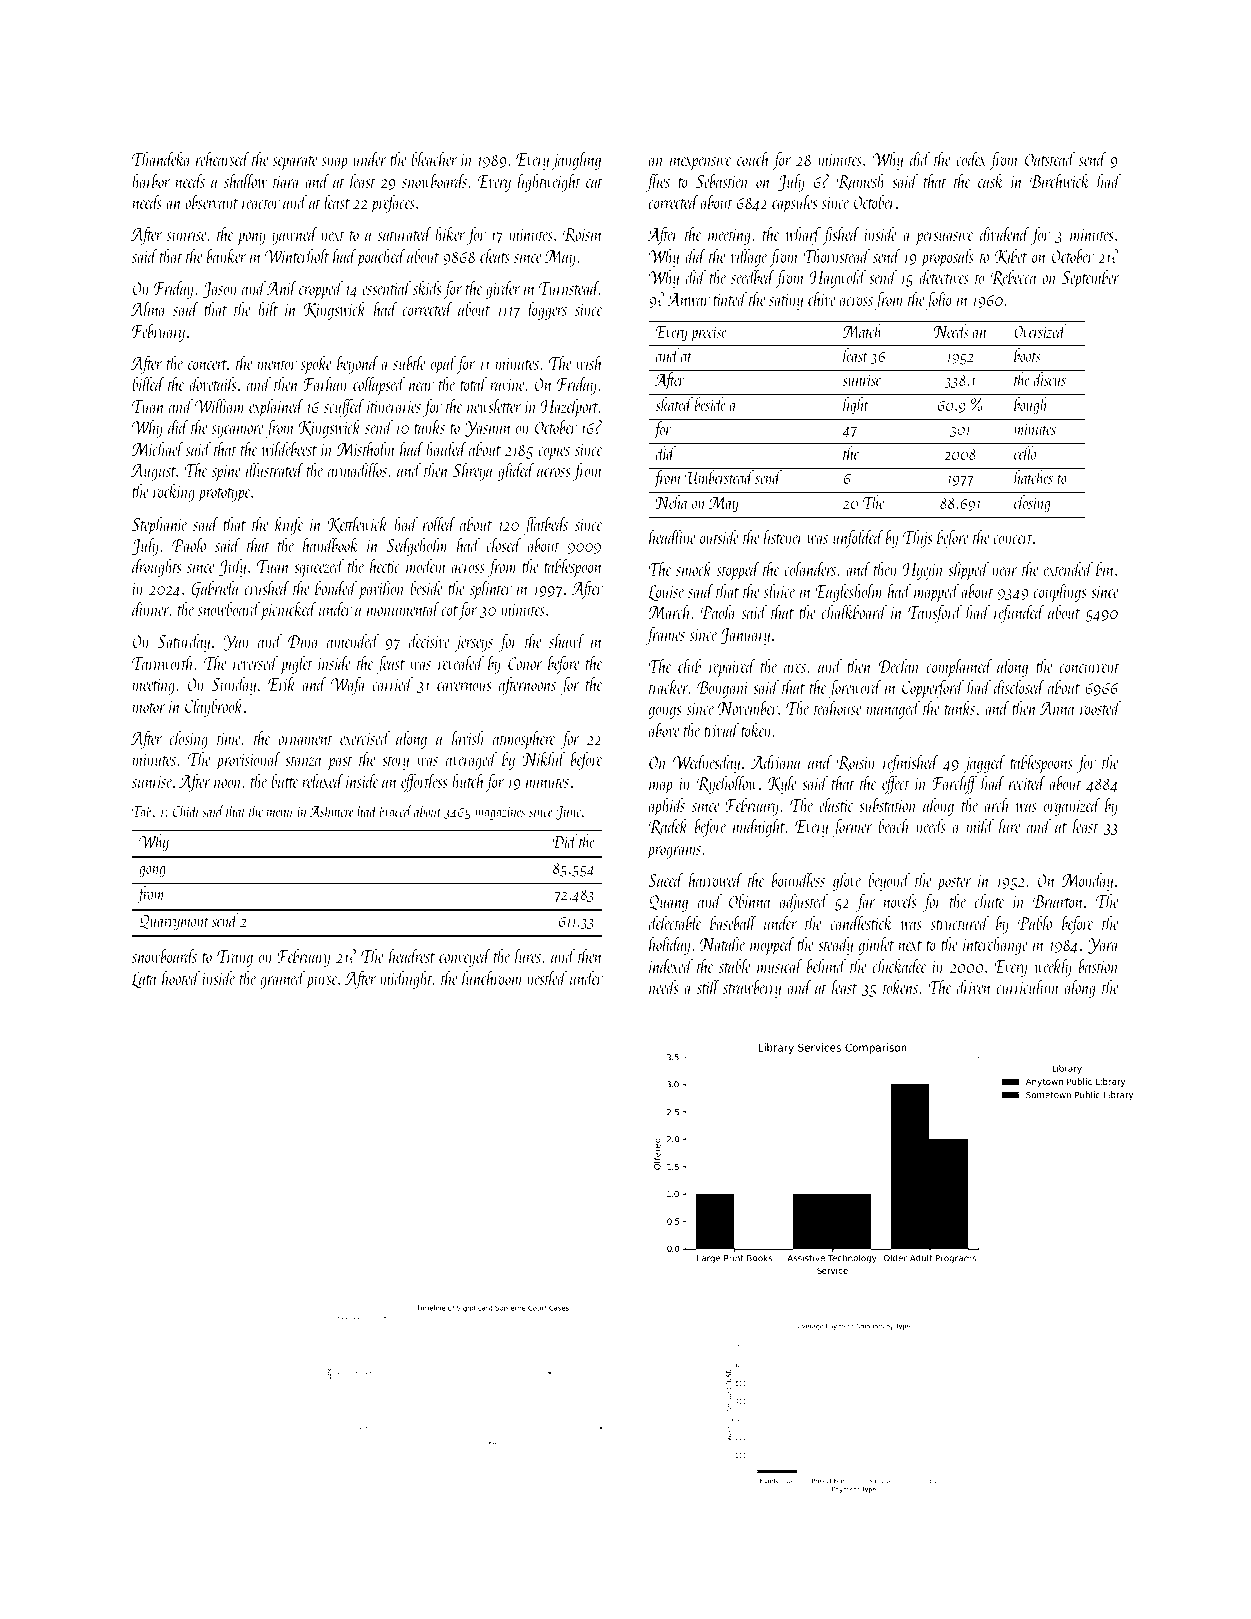 The height and width of the image is (1619, 1251). I want to click on managed, so click(893, 709).
